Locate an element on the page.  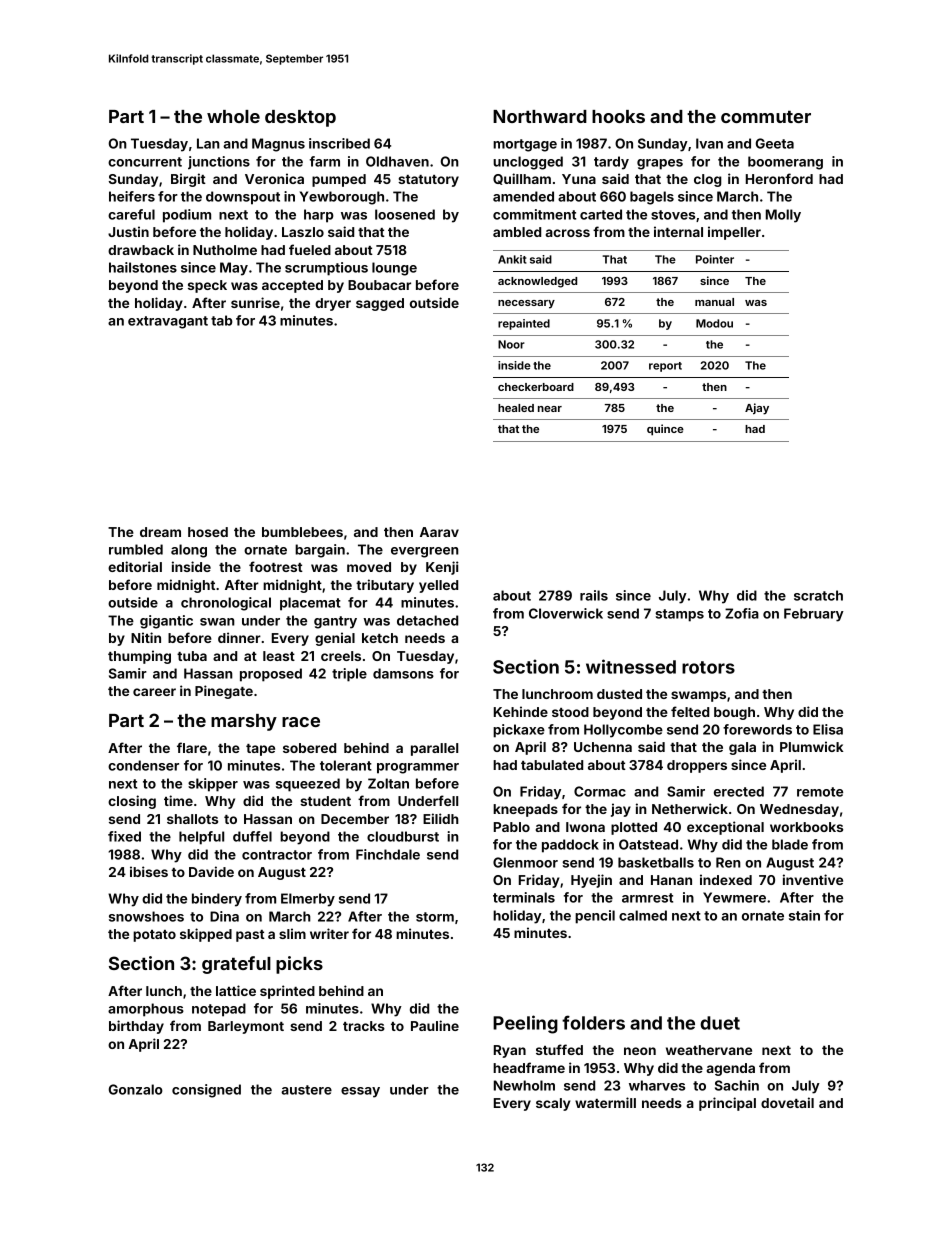
Ajay is located at coordinates (757, 409).
